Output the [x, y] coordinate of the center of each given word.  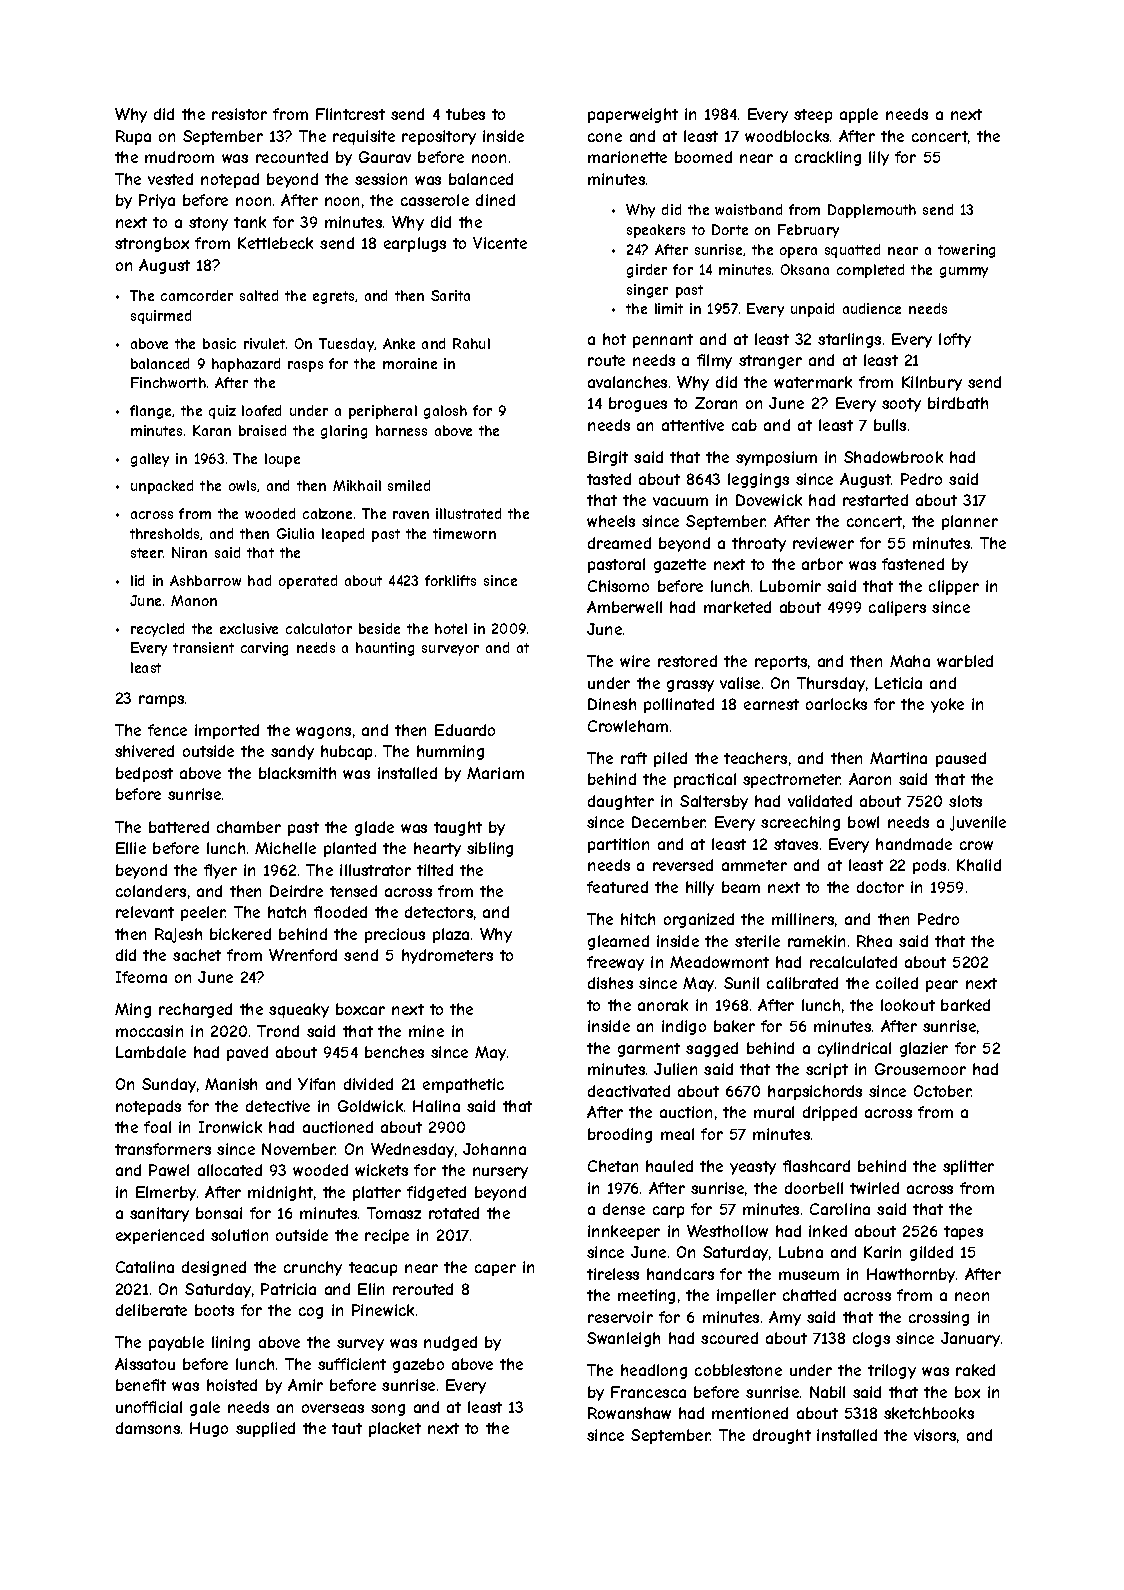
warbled [965, 661]
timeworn [464, 533]
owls [242, 485]
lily [879, 158]
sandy [292, 752]
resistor [239, 114]
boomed [703, 157]
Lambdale [151, 1052]
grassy [690, 686]
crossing [939, 1318]
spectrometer [792, 781]
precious [395, 935]
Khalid [979, 865]
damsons [148, 1428]
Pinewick [383, 1310]
